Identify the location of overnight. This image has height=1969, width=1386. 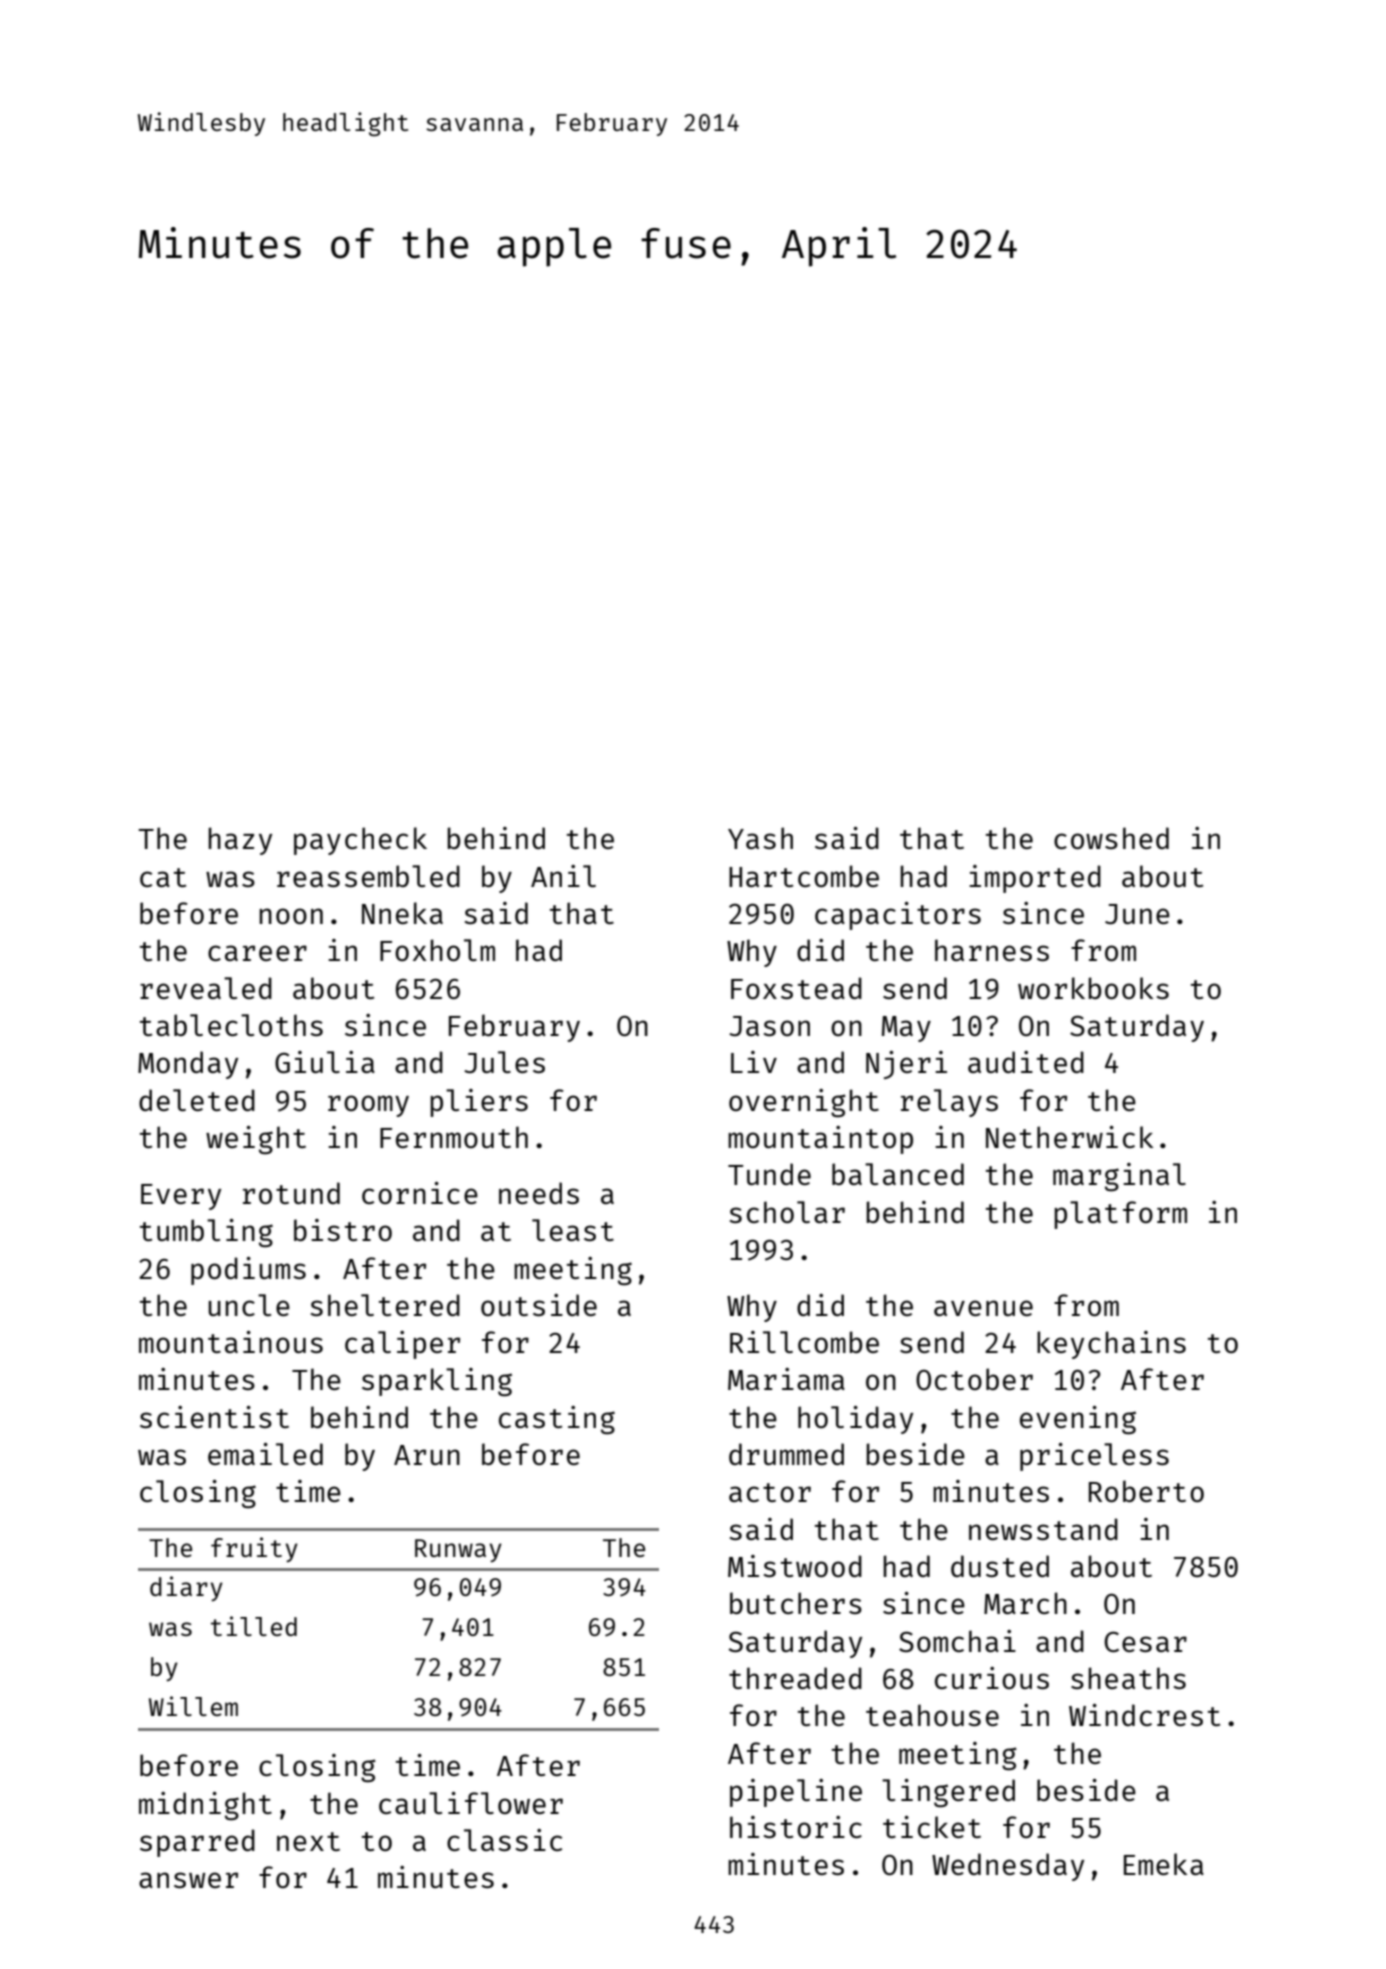
(804, 1103).
